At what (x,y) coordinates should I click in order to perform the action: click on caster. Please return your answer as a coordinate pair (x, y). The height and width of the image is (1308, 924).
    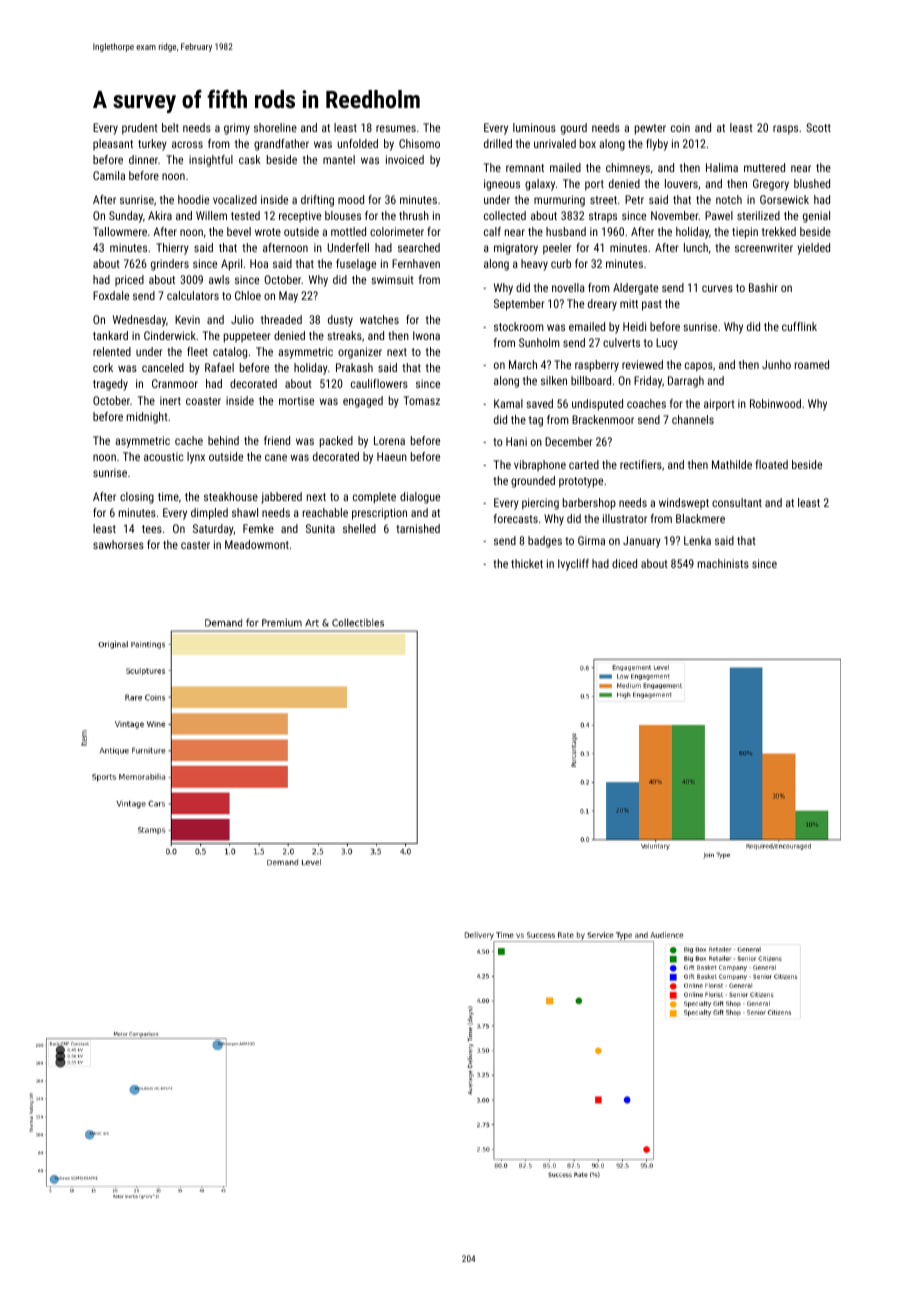
    Looking at the image, I should click on (195, 545).
